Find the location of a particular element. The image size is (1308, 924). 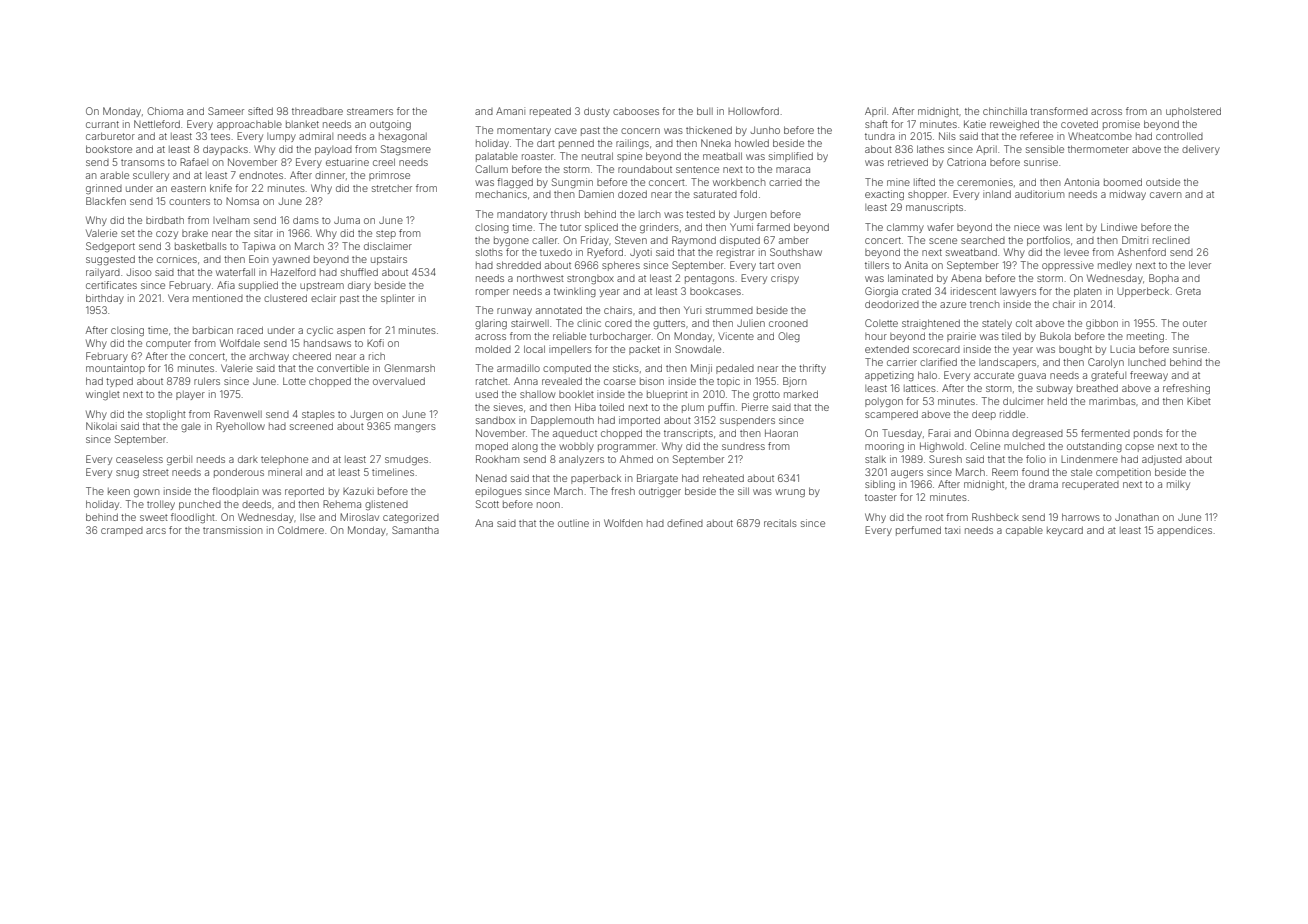

railyard is located at coordinates (103, 273).
